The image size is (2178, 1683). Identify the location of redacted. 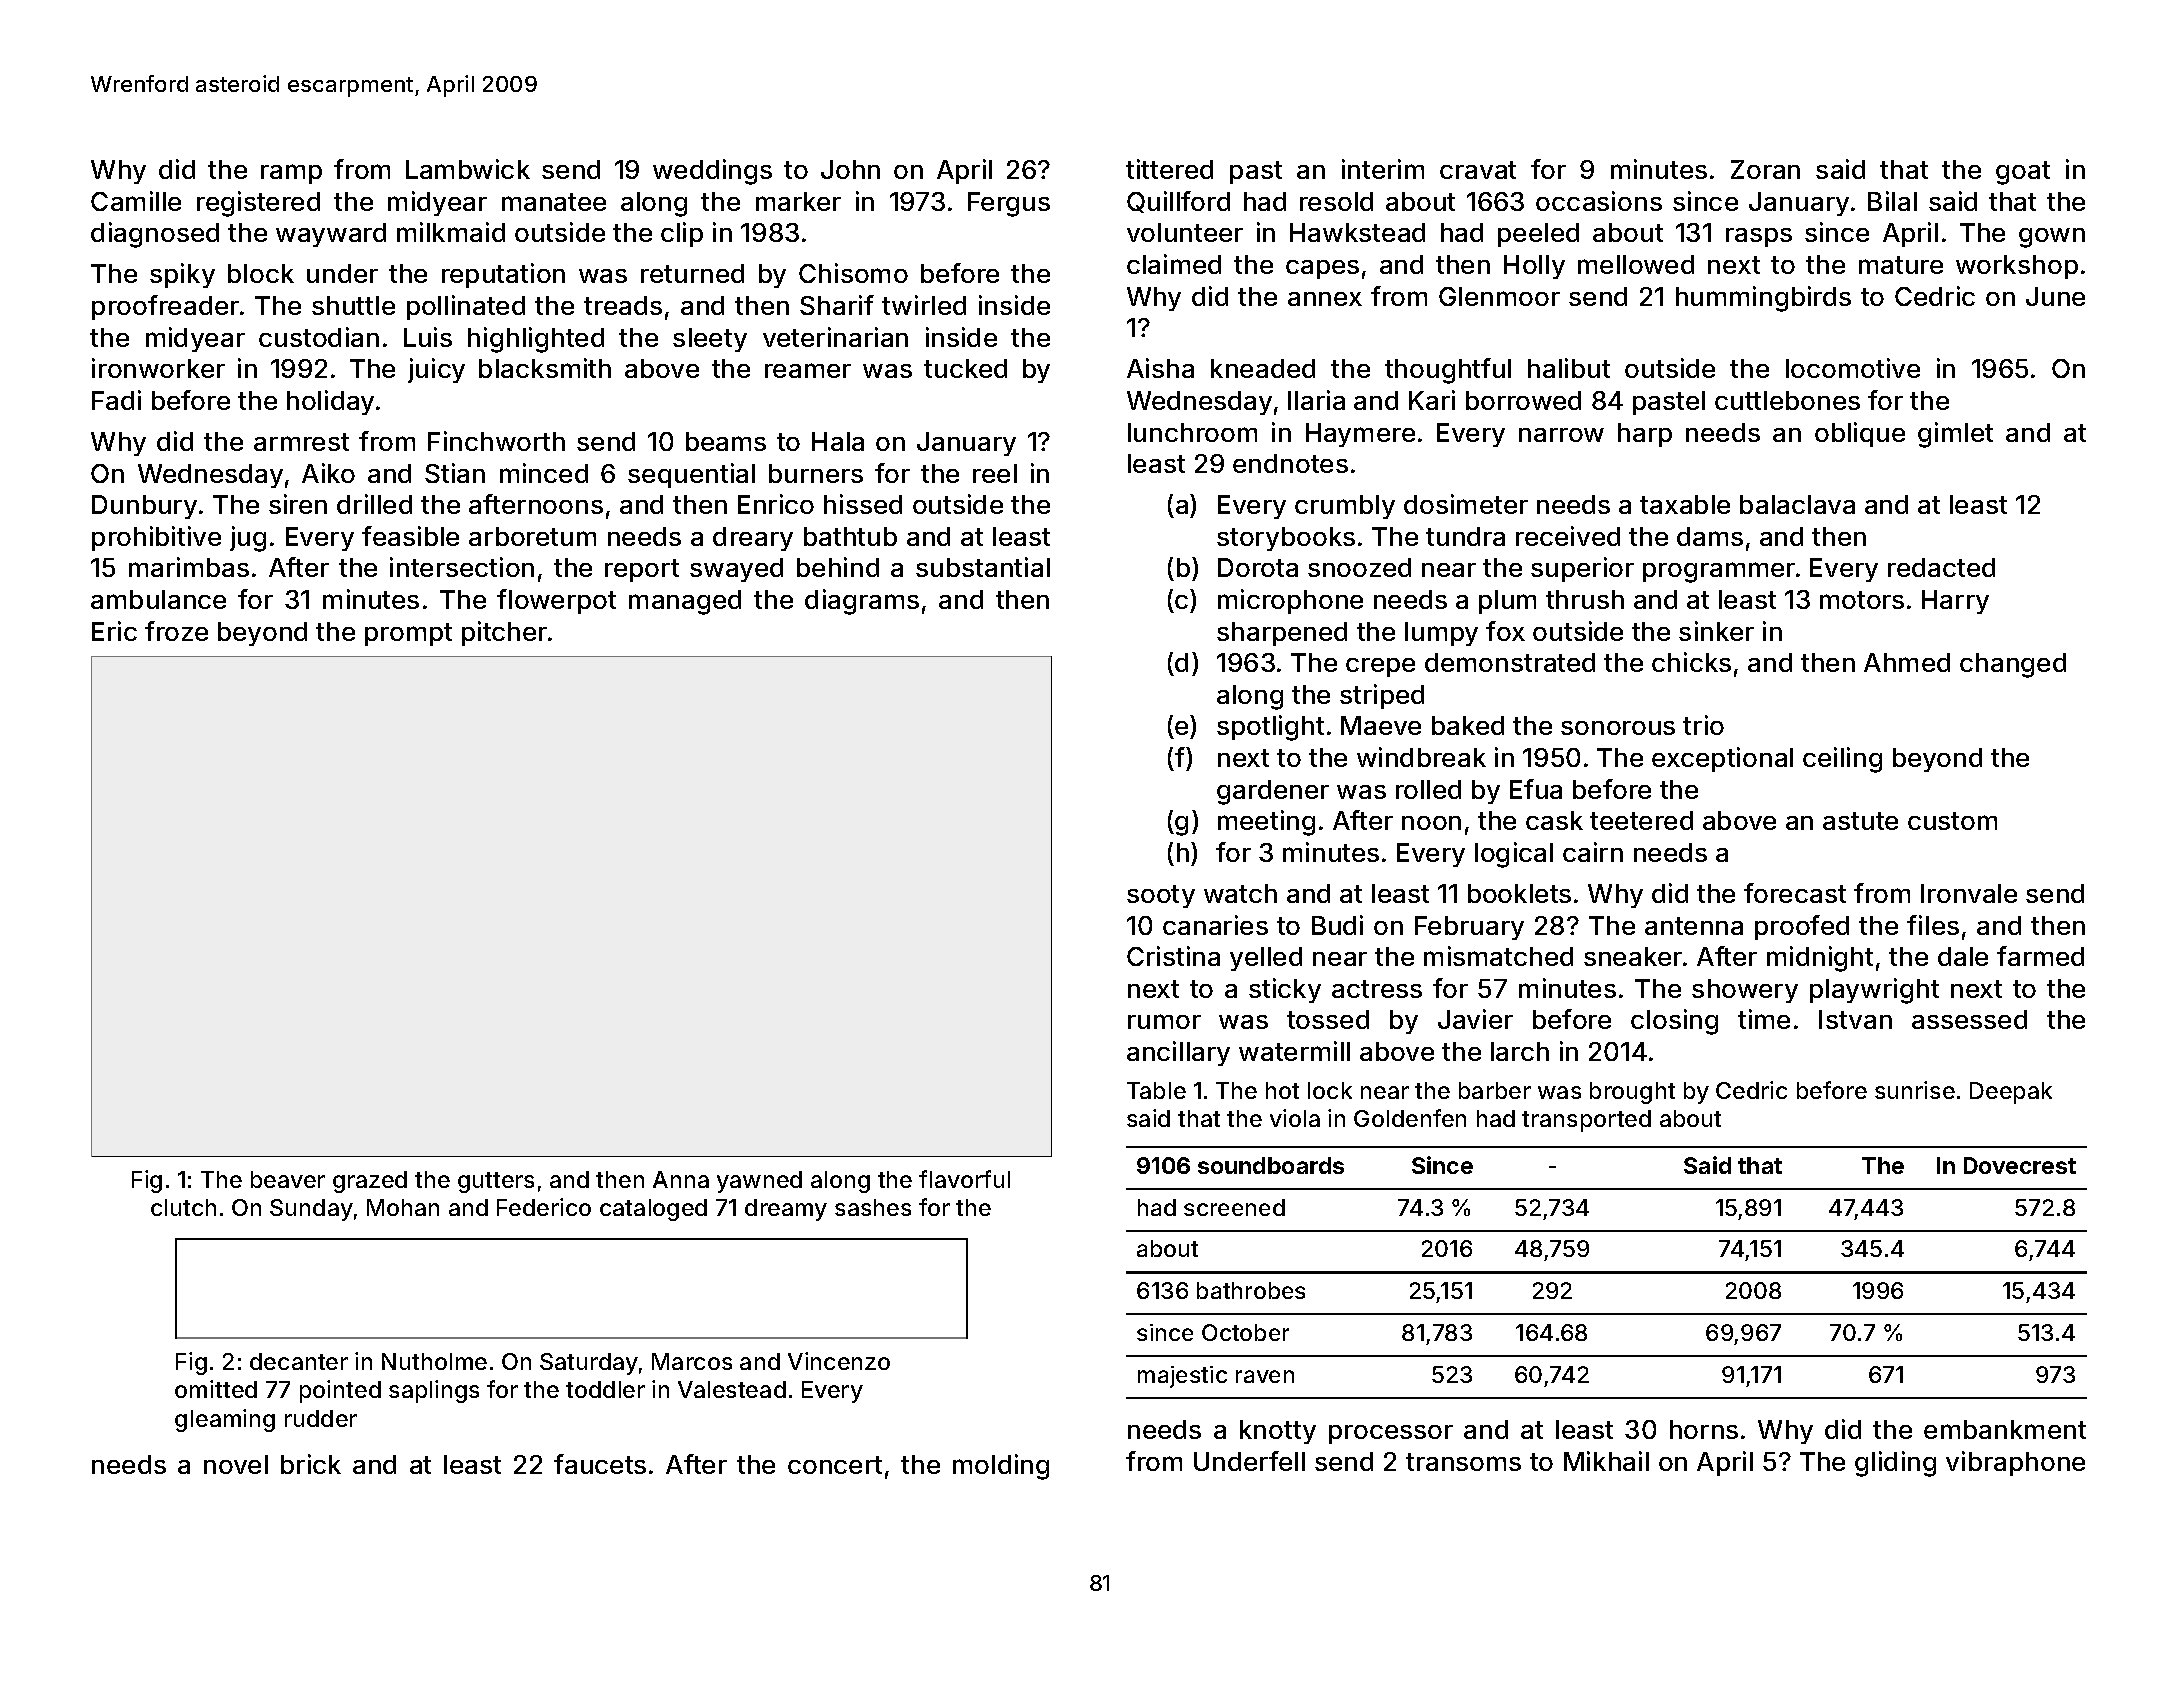
(1941, 567).
